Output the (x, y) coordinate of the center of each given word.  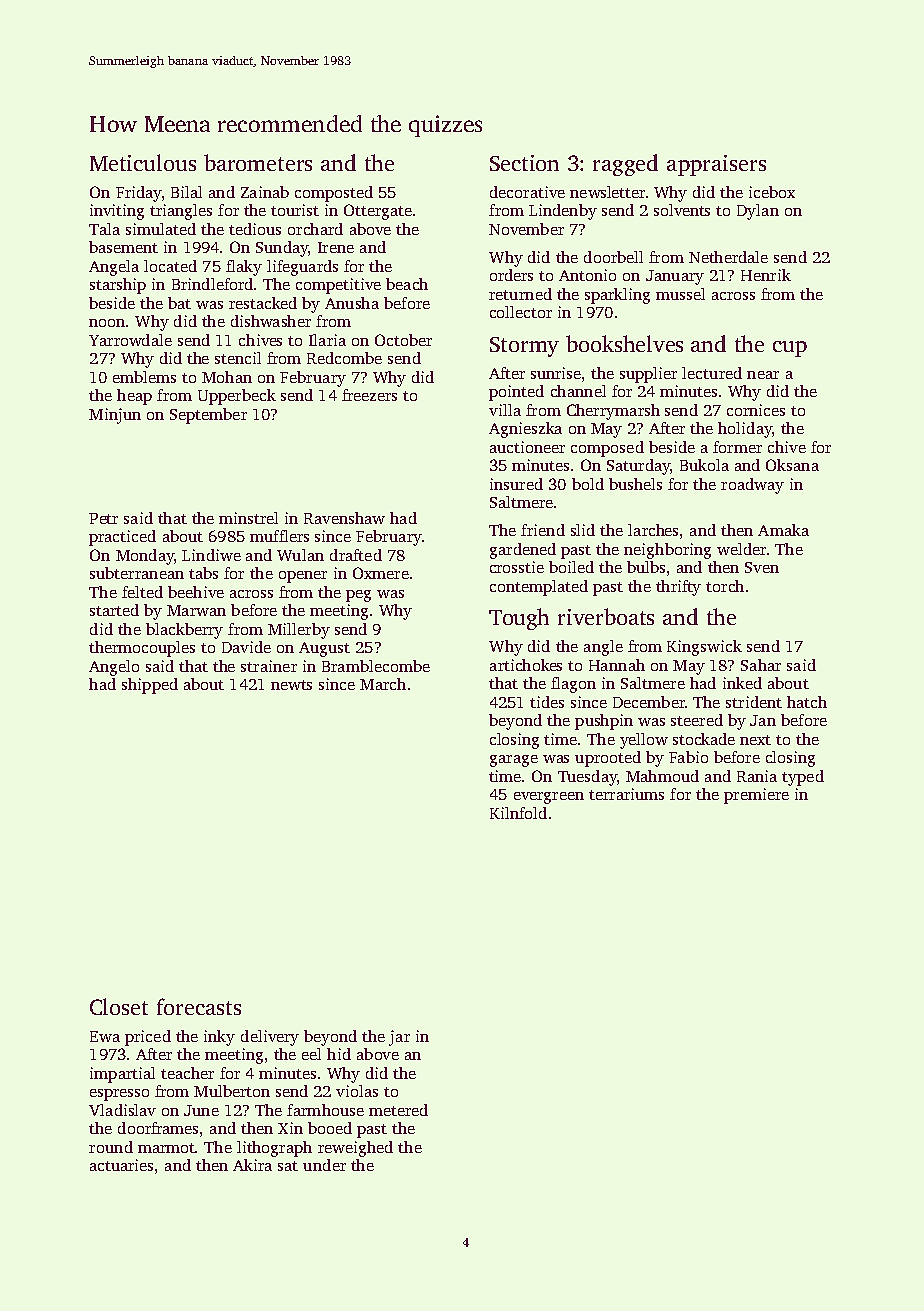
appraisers (716, 165)
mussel (680, 294)
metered (398, 1110)
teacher (187, 1073)
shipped (150, 686)
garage (514, 761)
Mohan (227, 377)
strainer (269, 666)
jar (399, 1038)
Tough (519, 619)
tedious (255, 229)
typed (803, 778)
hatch (807, 702)
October (403, 340)
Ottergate (378, 212)
